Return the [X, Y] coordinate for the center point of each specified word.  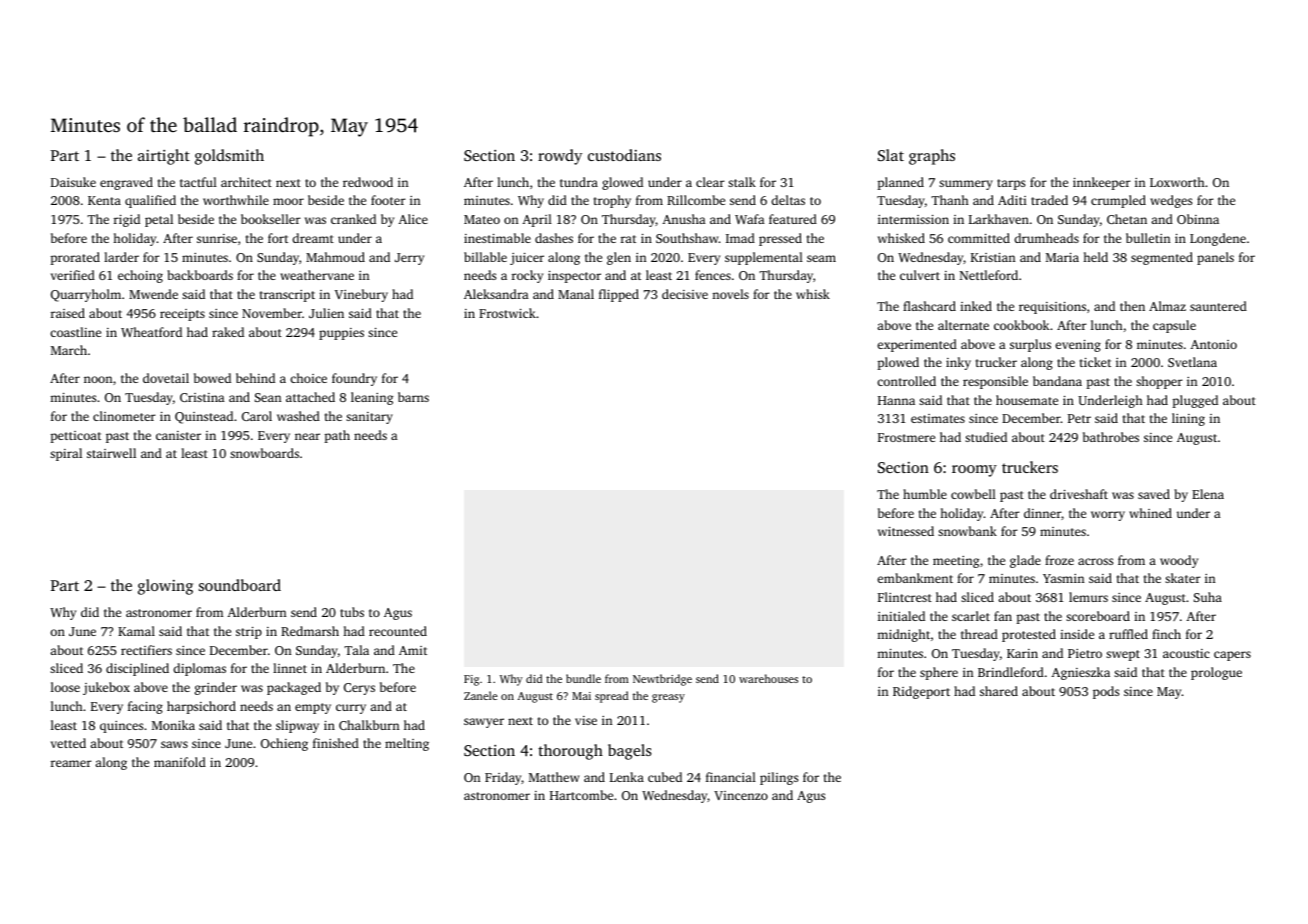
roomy [974, 471]
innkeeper [1102, 183]
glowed [622, 183]
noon [98, 379]
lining [1188, 419]
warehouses [768, 678]
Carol [257, 416]
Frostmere [906, 437]
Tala [356, 650]
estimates [938, 418]
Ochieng [284, 744]
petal [159, 220]
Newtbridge [662, 680]
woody [1179, 561]
